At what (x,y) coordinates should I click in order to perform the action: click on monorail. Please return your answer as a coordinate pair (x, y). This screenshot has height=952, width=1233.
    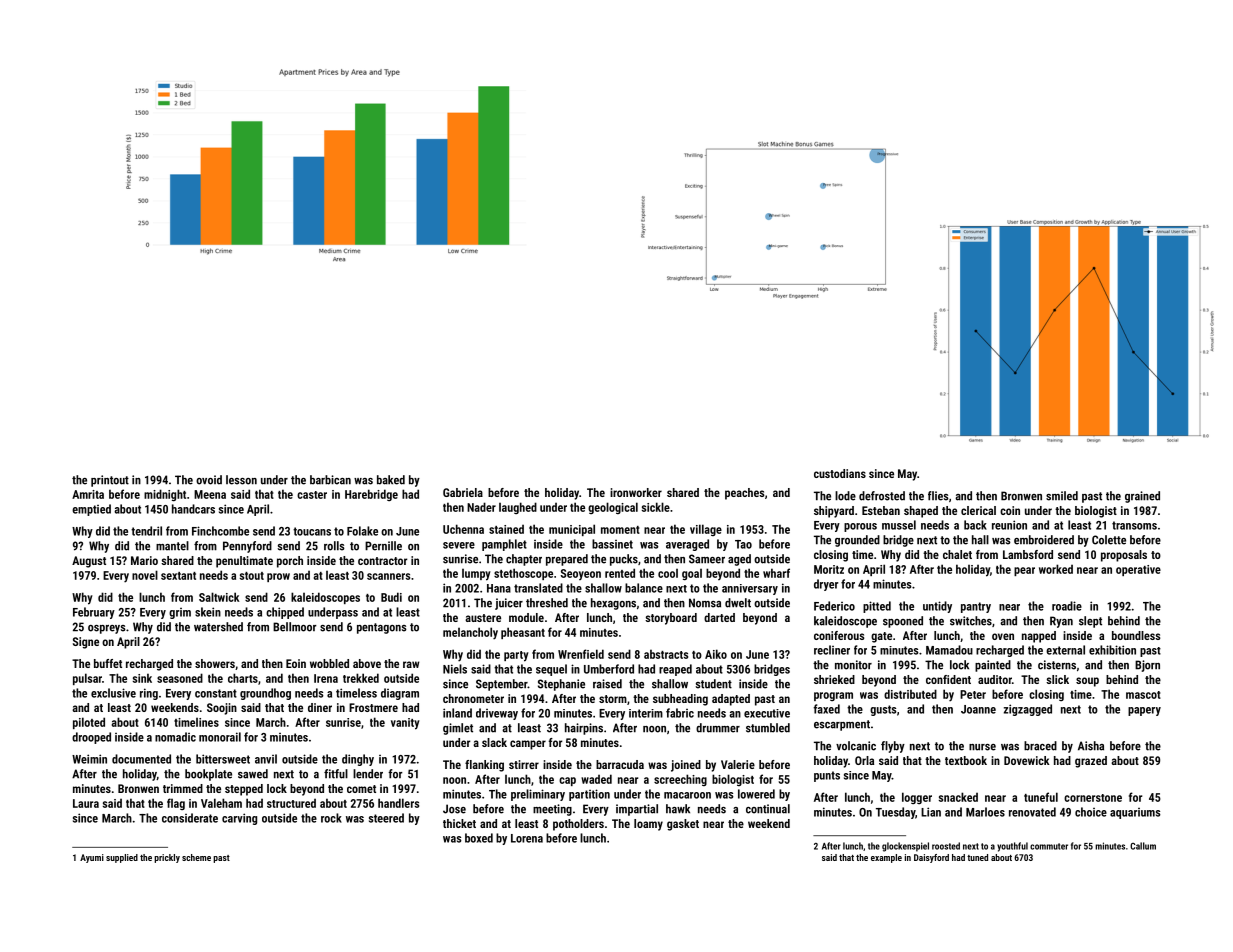
    Looking at the image, I should click on (220, 737).
